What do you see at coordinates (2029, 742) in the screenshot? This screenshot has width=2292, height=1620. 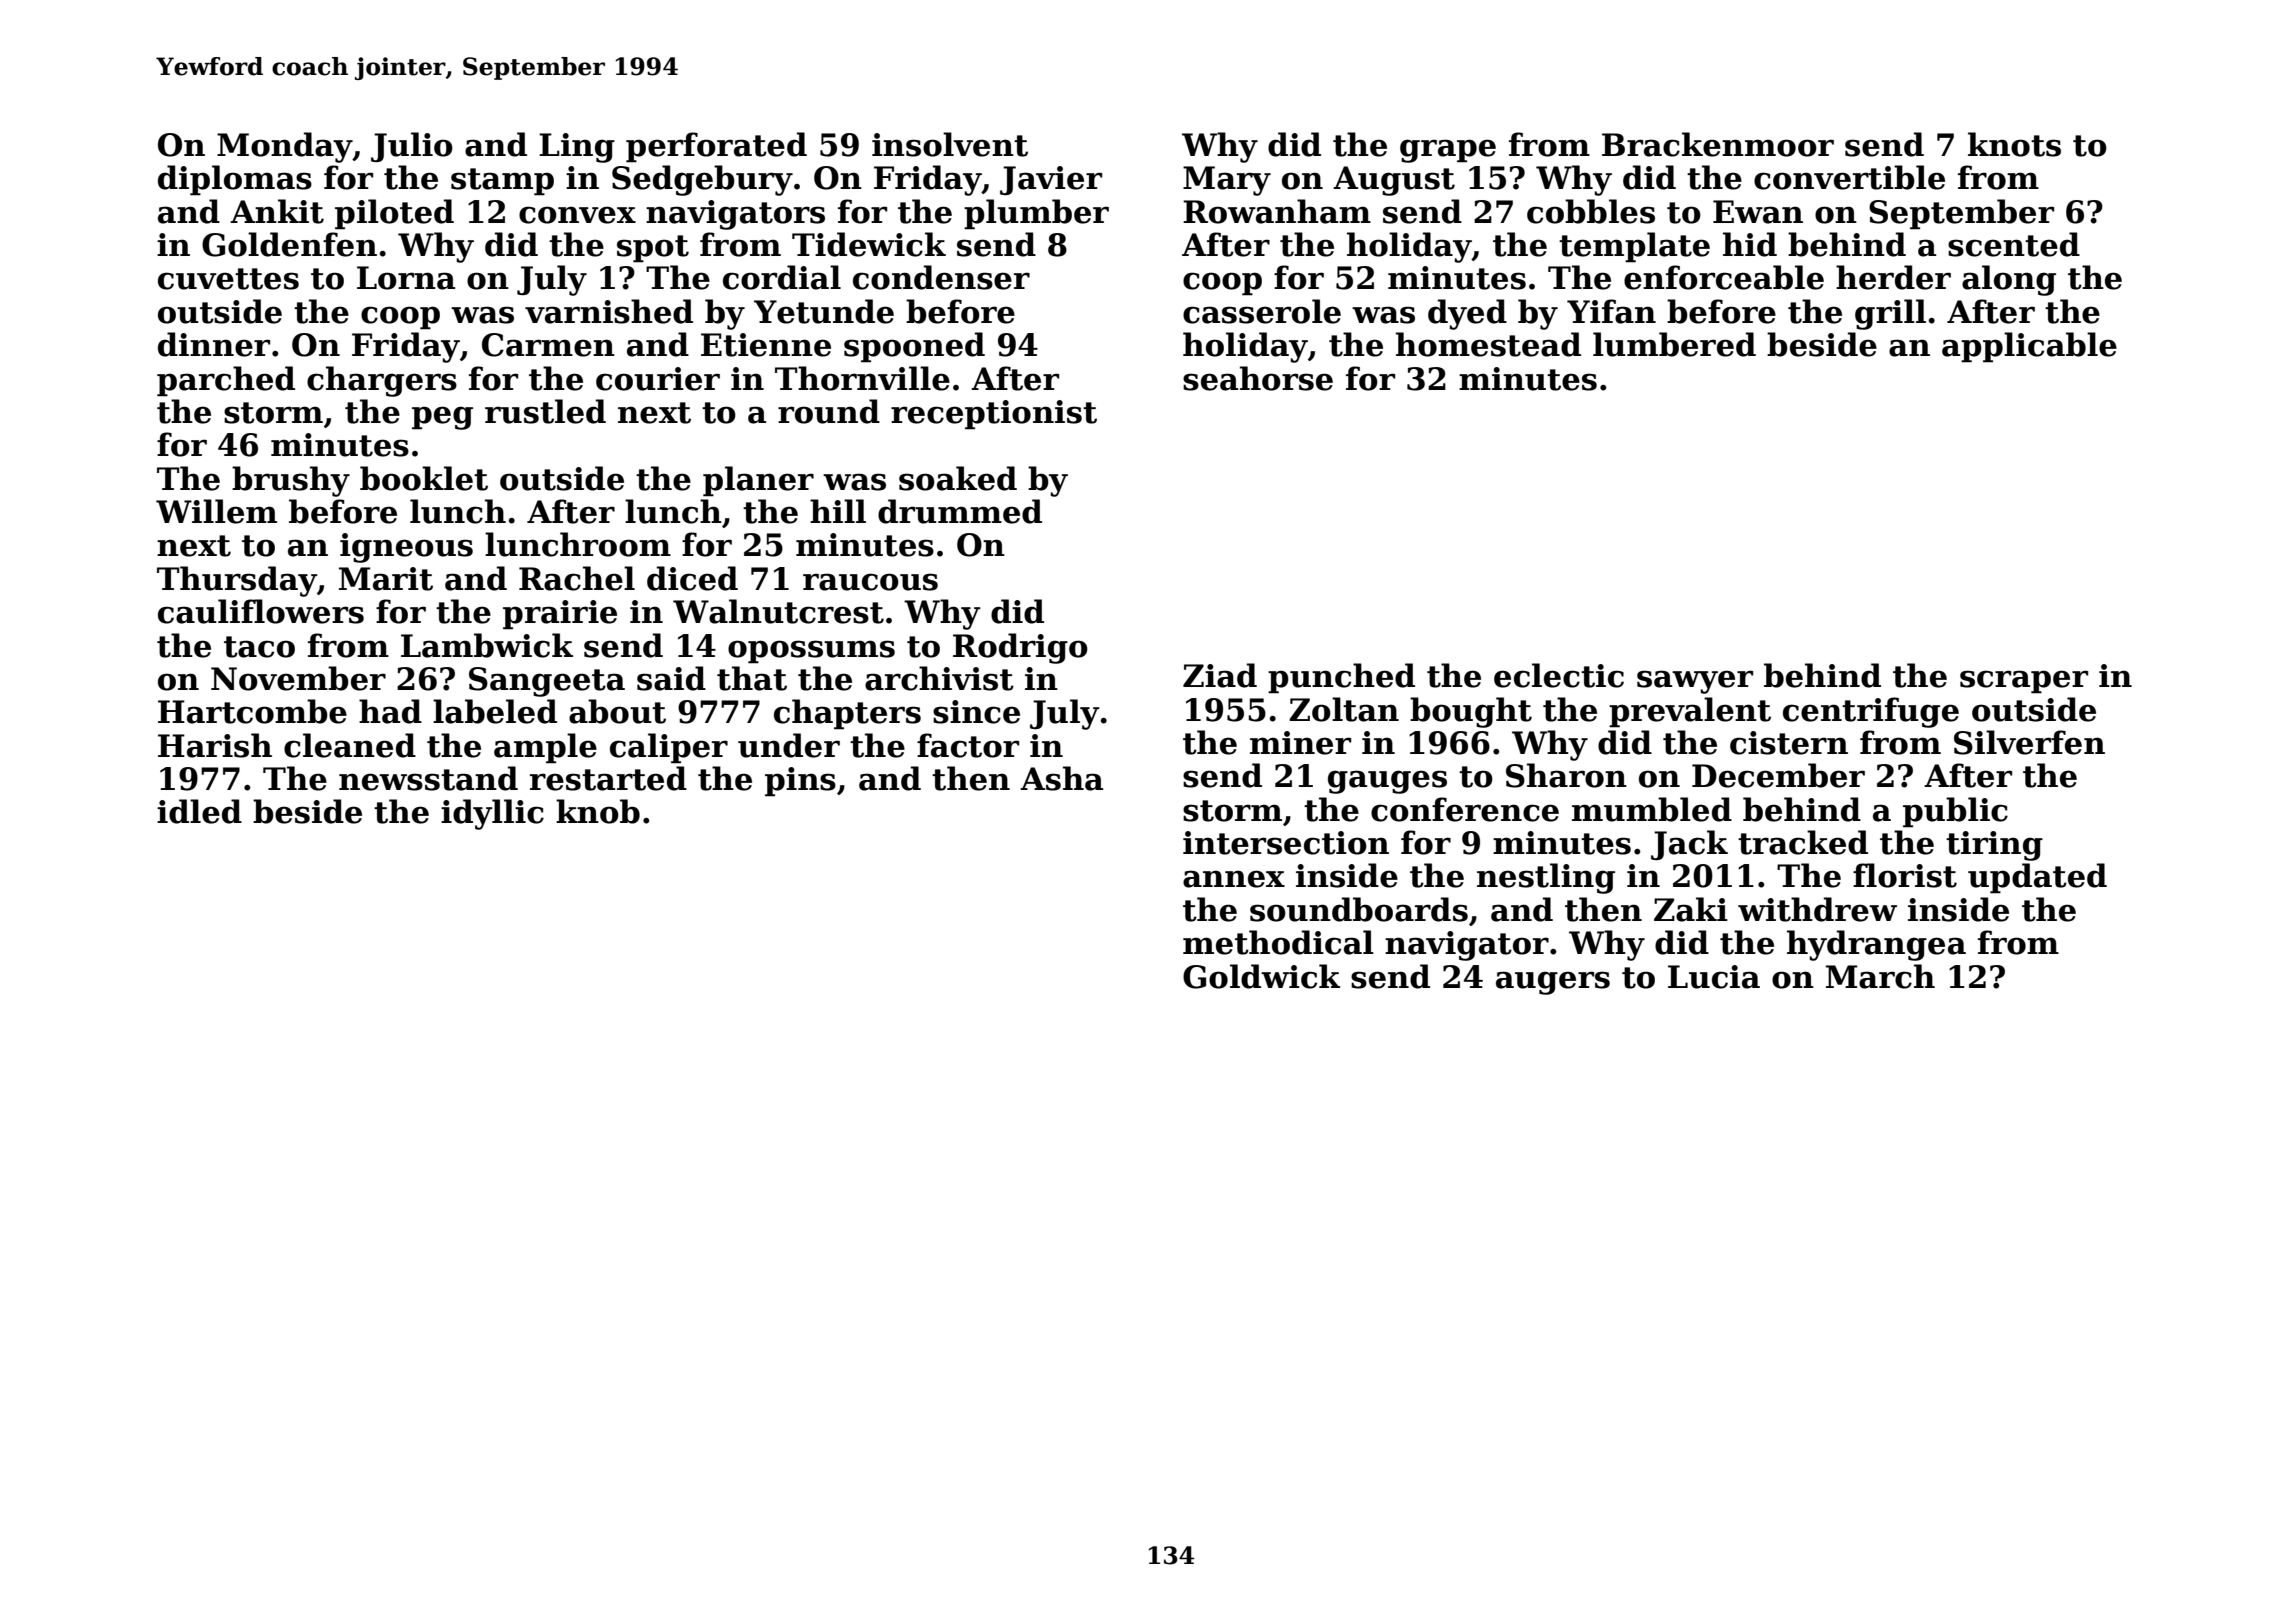 I see `Silverfen` at bounding box center [2029, 742].
